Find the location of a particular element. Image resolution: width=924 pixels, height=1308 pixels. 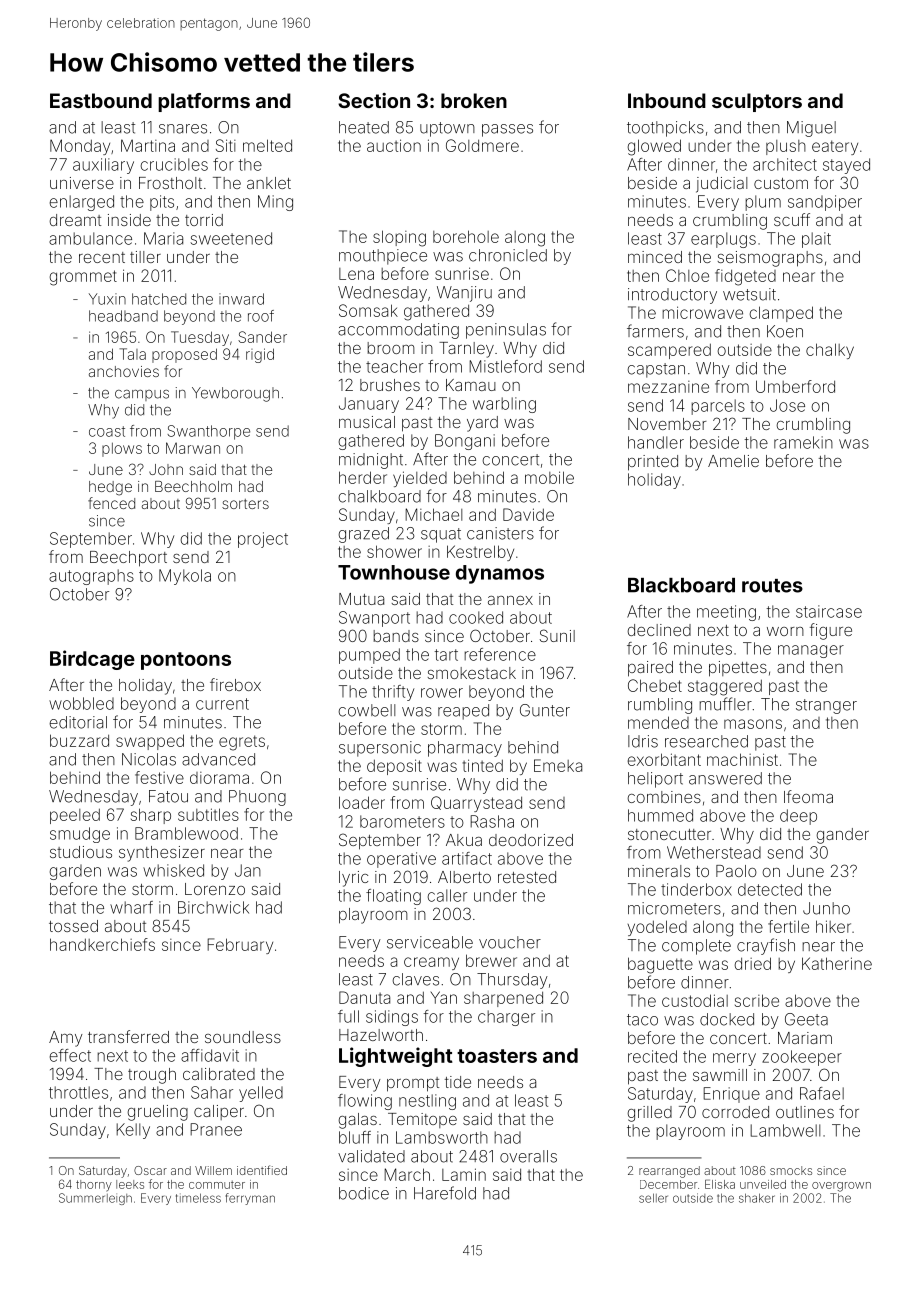

November is located at coordinates (667, 424).
